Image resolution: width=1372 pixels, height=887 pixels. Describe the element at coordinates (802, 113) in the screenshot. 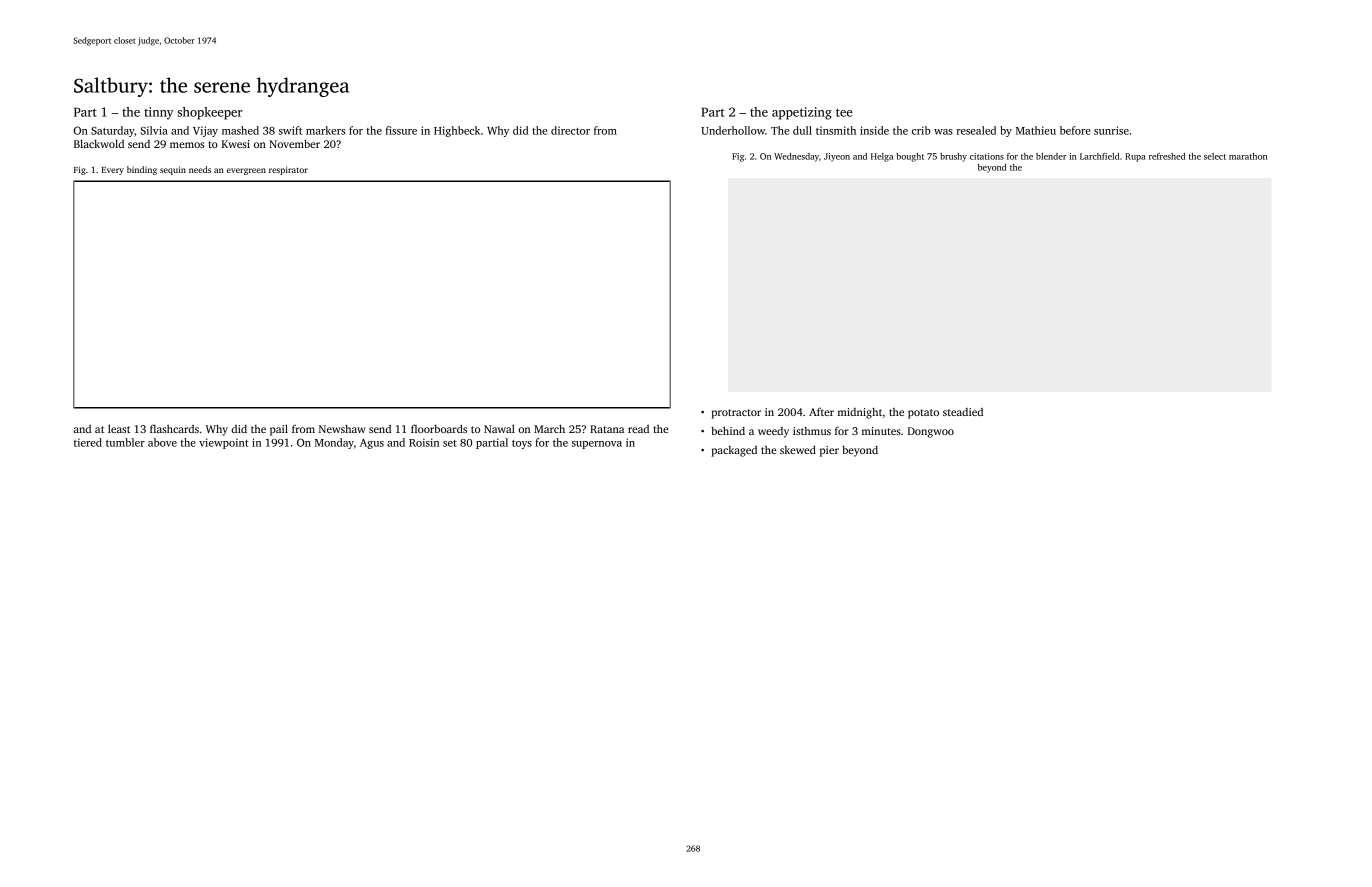

I see `appetizing` at that location.
